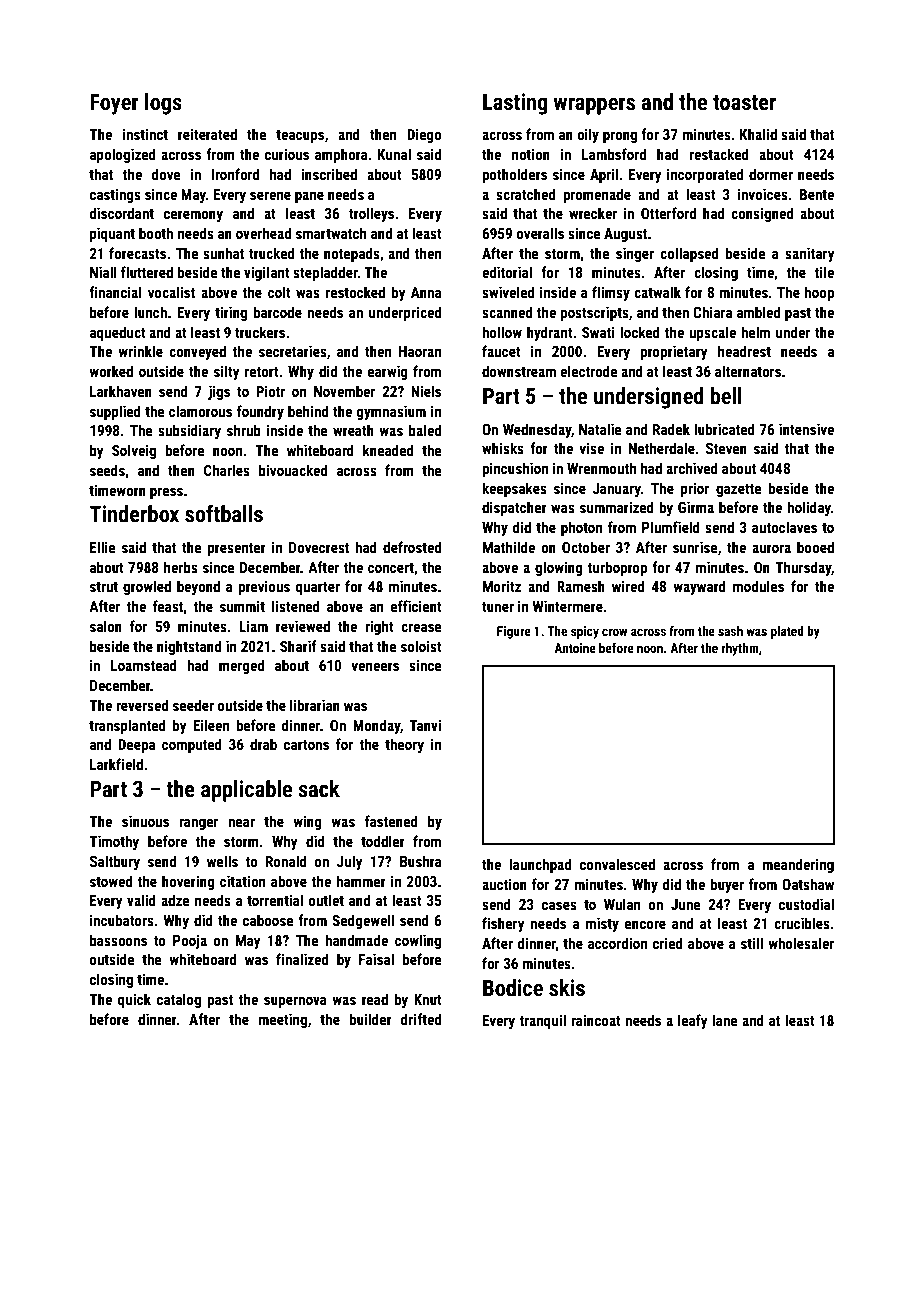 This image has height=1314, width=924. What do you see at coordinates (515, 104) in the image?
I see `Lasting` at bounding box center [515, 104].
